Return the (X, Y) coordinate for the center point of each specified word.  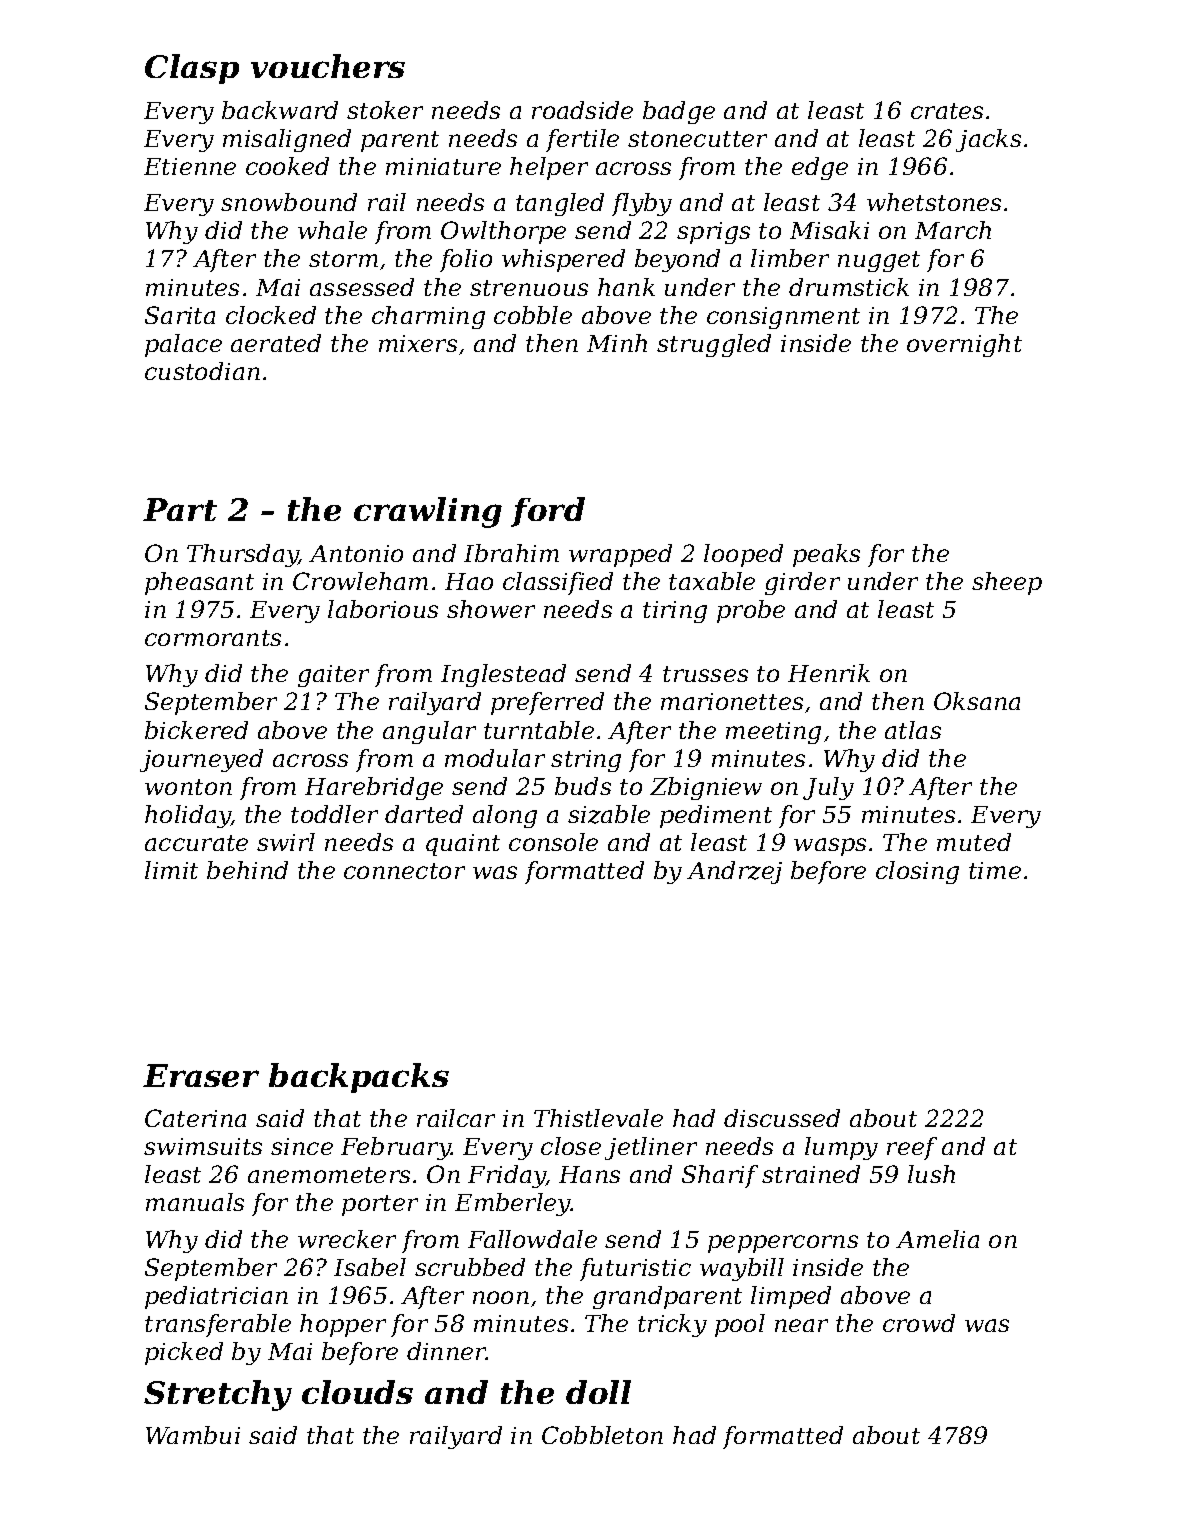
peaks (826, 555)
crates (947, 111)
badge (679, 112)
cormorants (213, 638)
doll (598, 1392)
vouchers (328, 66)
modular (495, 758)
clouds (357, 1392)
